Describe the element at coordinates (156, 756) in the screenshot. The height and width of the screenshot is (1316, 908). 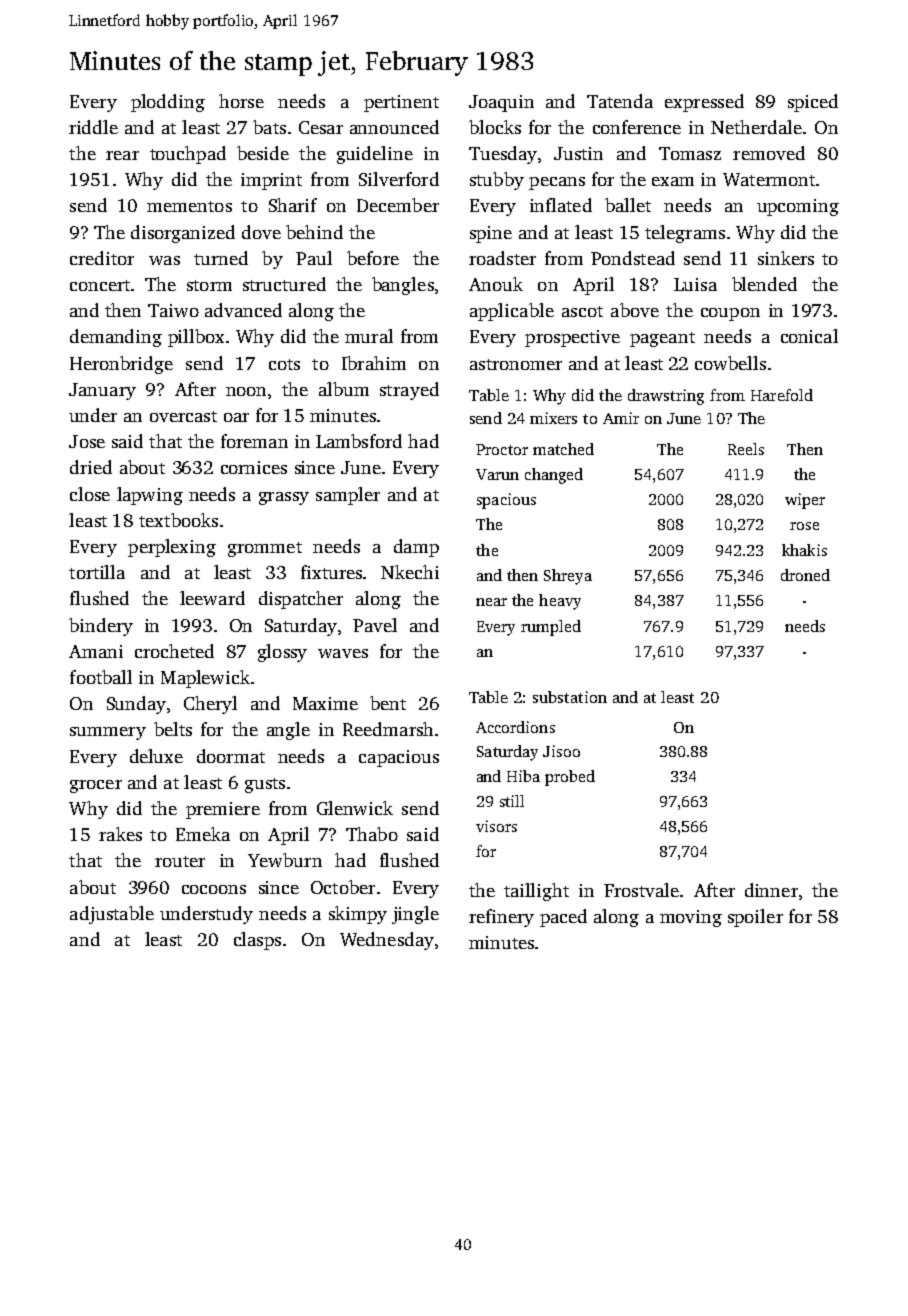
I see `deluxe` at that location.
